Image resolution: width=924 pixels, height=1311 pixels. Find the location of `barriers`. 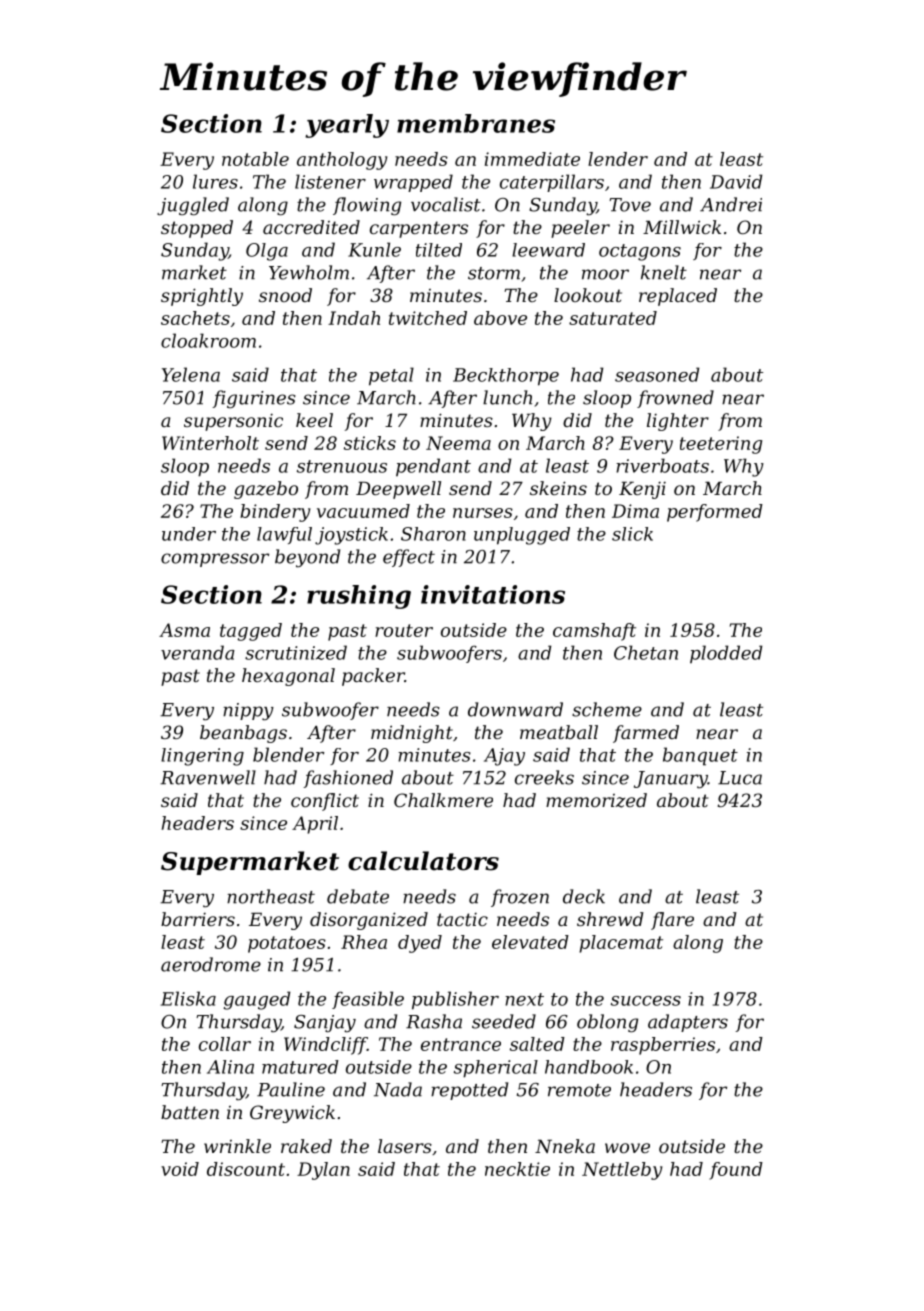

barriers is located at coordinates (198, 919).
